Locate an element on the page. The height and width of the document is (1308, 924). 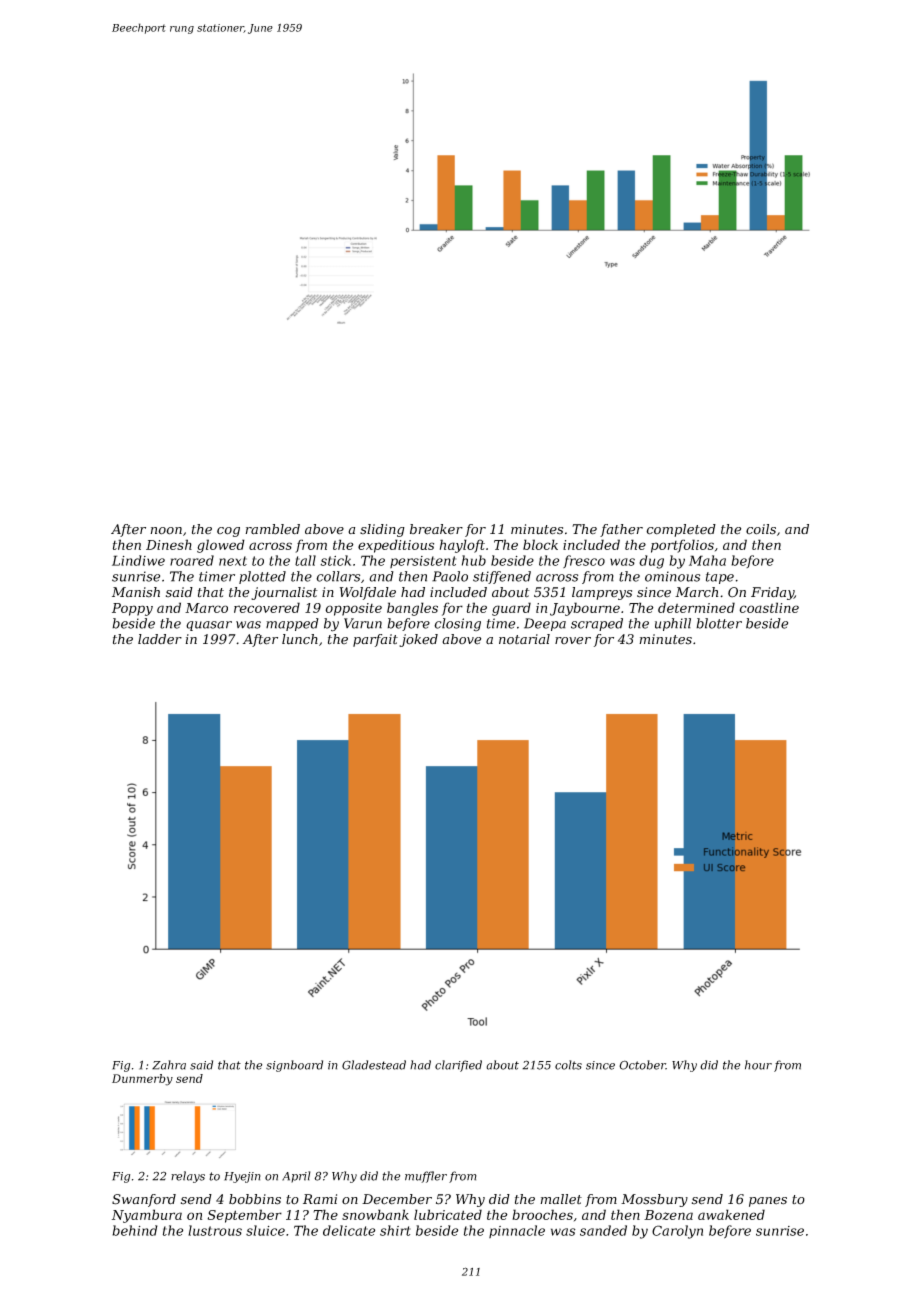
sliding is located at coordinates (382, 530).
